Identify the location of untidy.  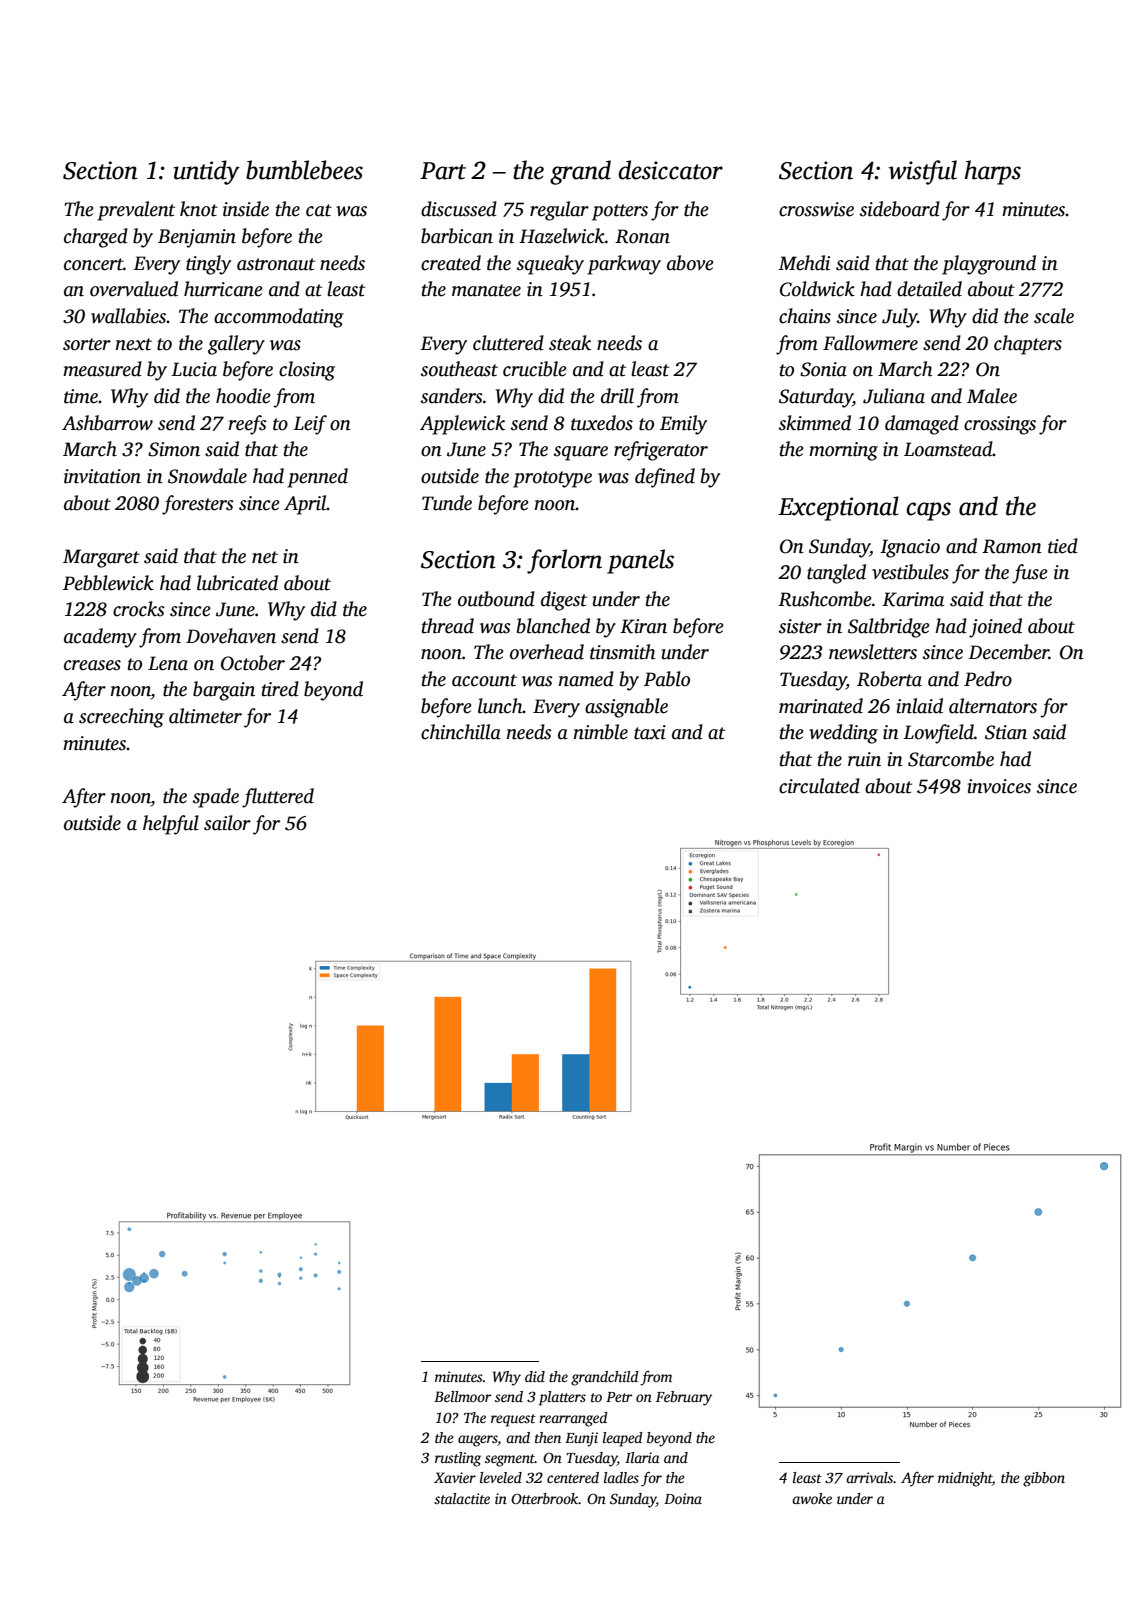
(206, 172).
